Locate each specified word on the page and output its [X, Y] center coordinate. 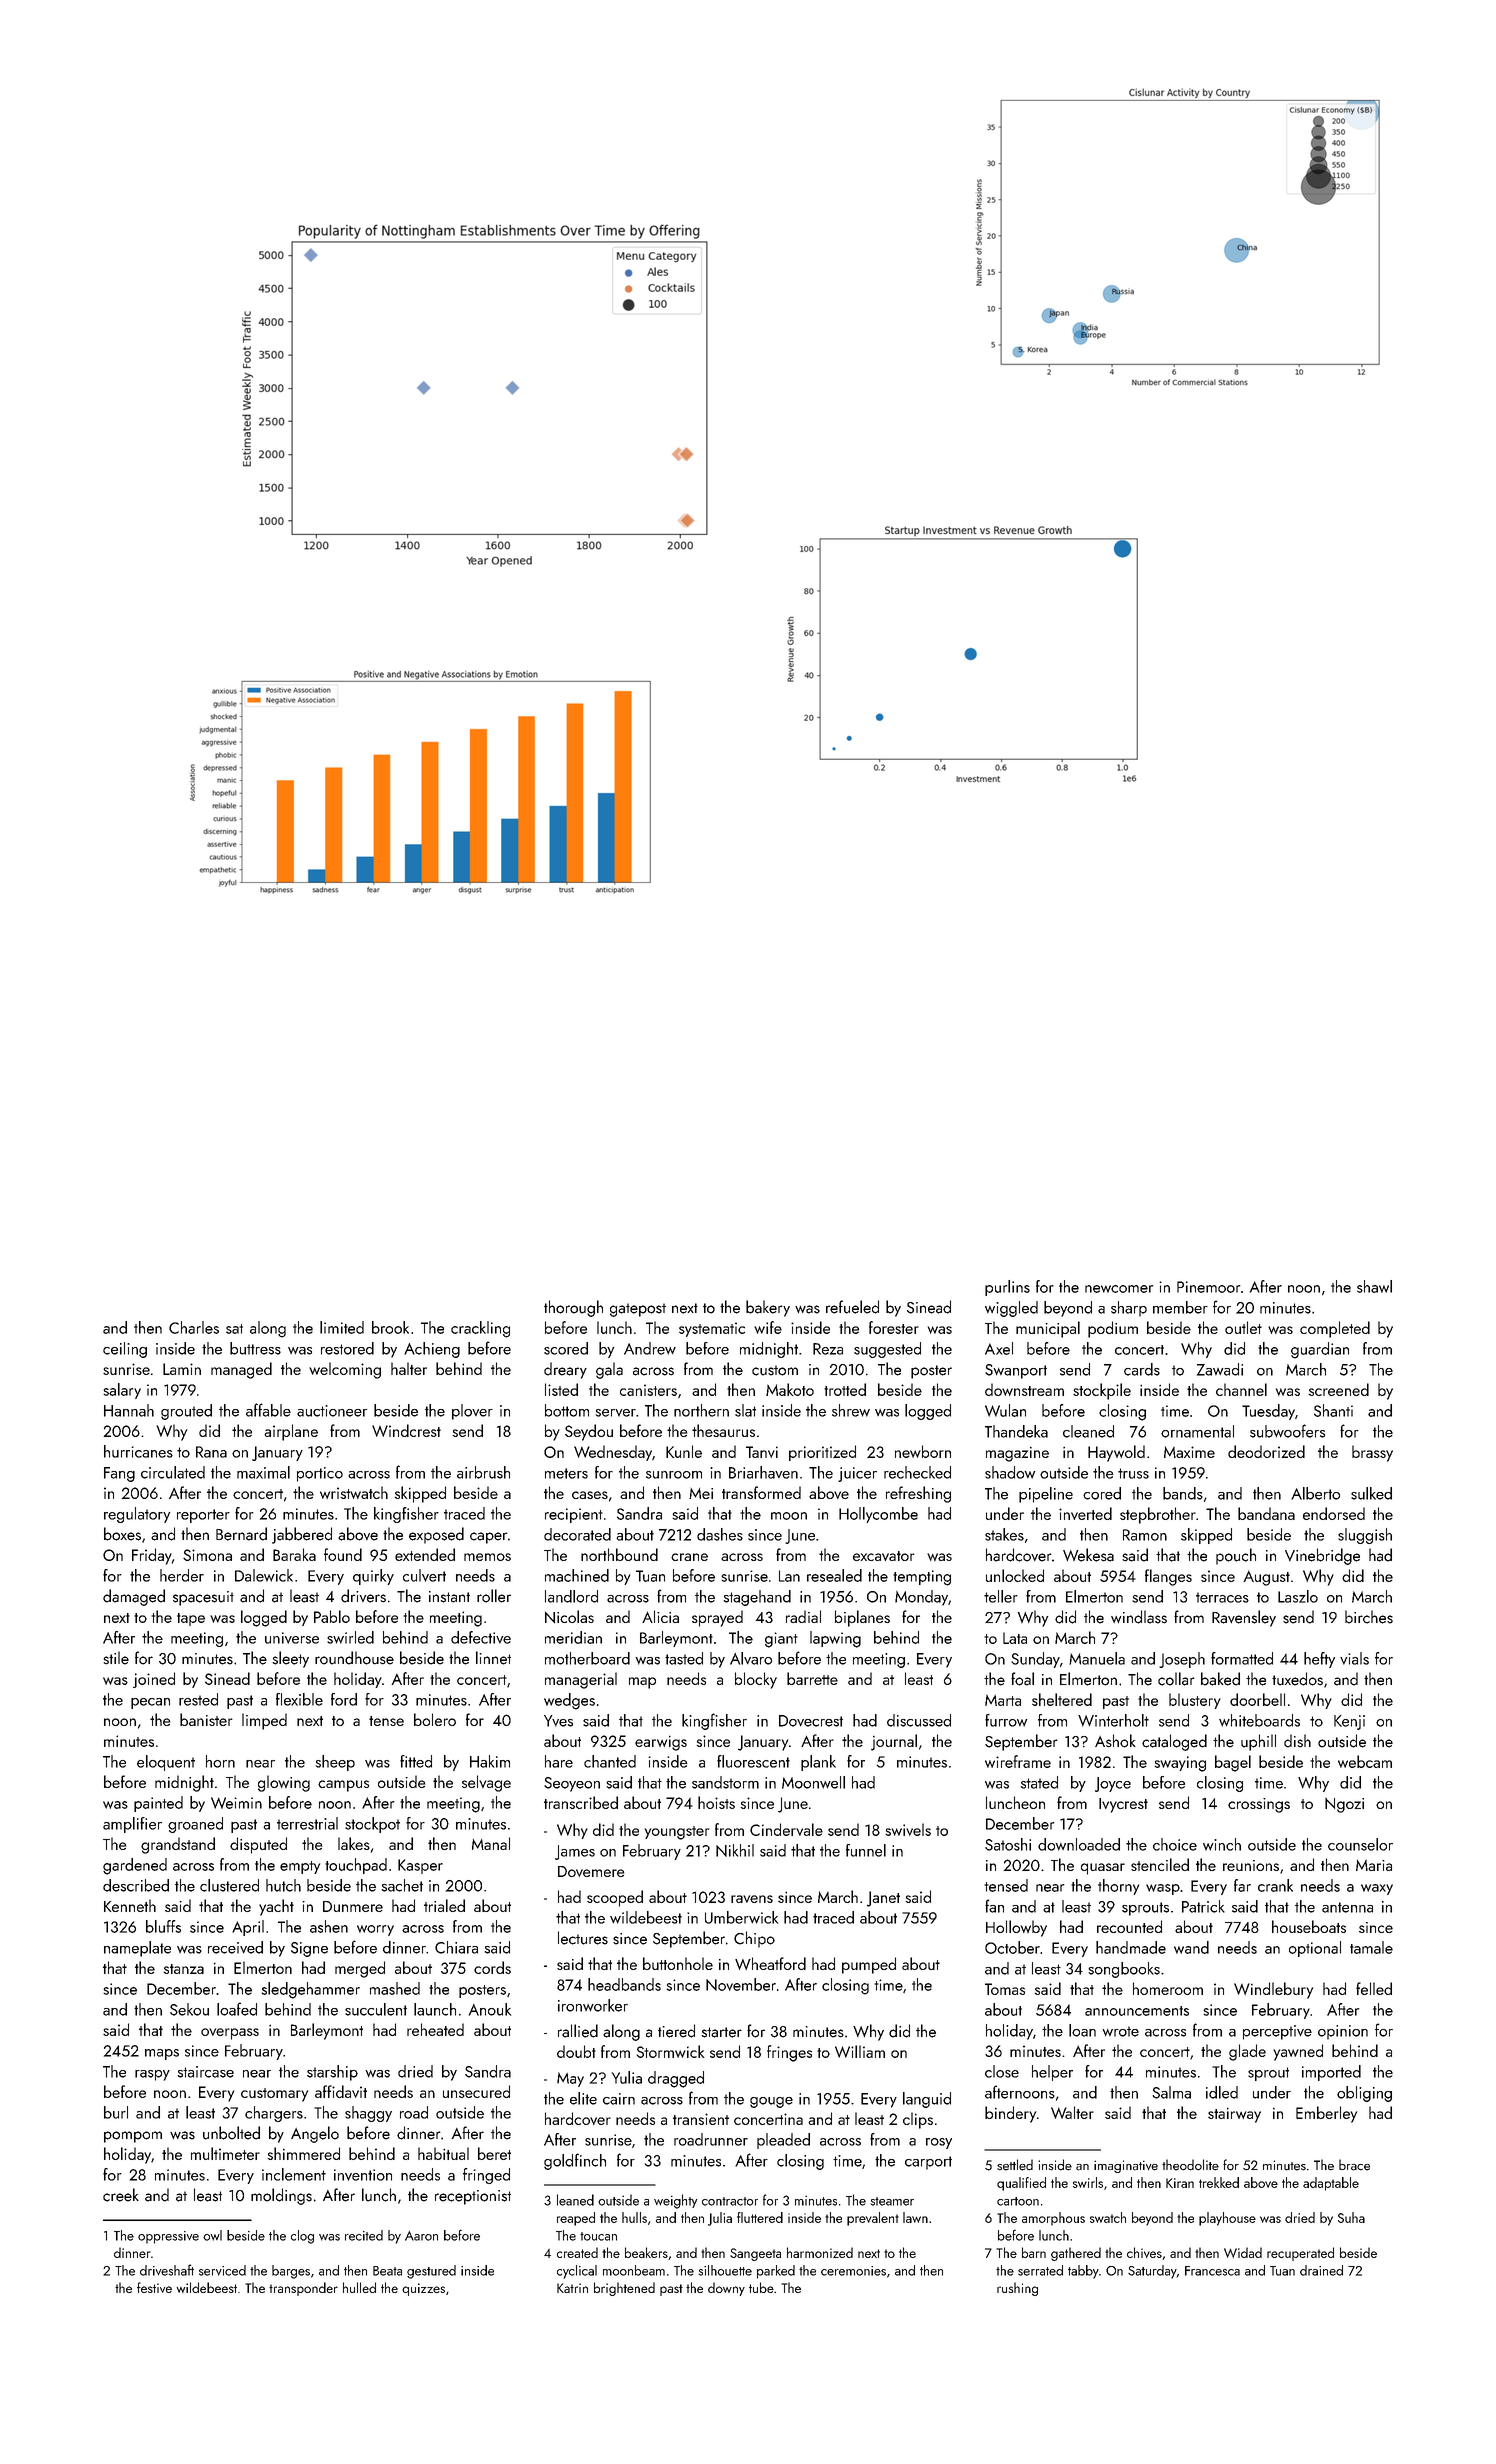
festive [154, 2287]
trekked [1219, 2182]
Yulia [627, 2077]
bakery [768, 1308]
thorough [573, 1308]
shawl [1374, 1286]
